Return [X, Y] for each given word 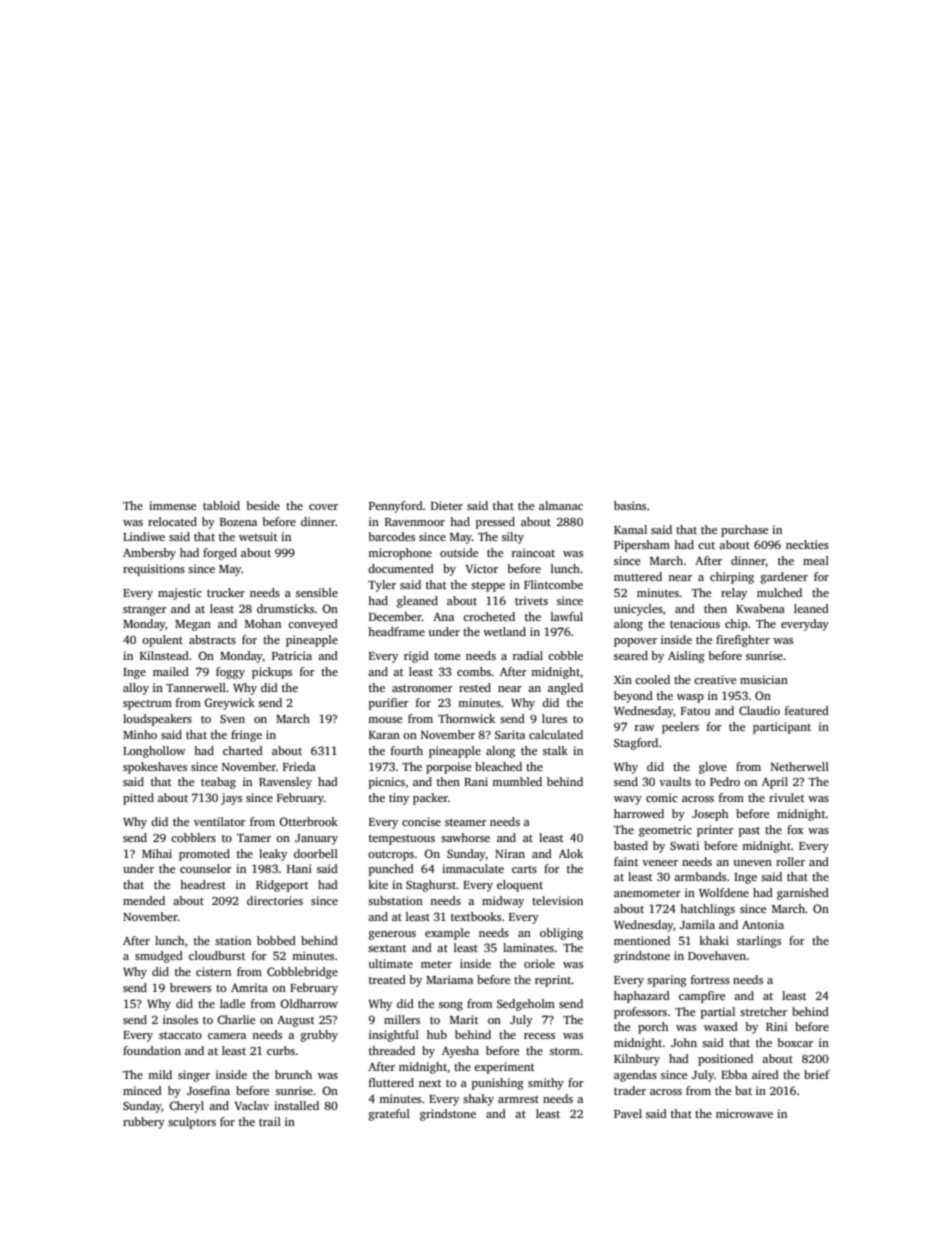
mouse [385, 720]
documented [401, 568]
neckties [807, 544]
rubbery [144, 1123]
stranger [145, 611]
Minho [140, 734]
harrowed [639, 813]
